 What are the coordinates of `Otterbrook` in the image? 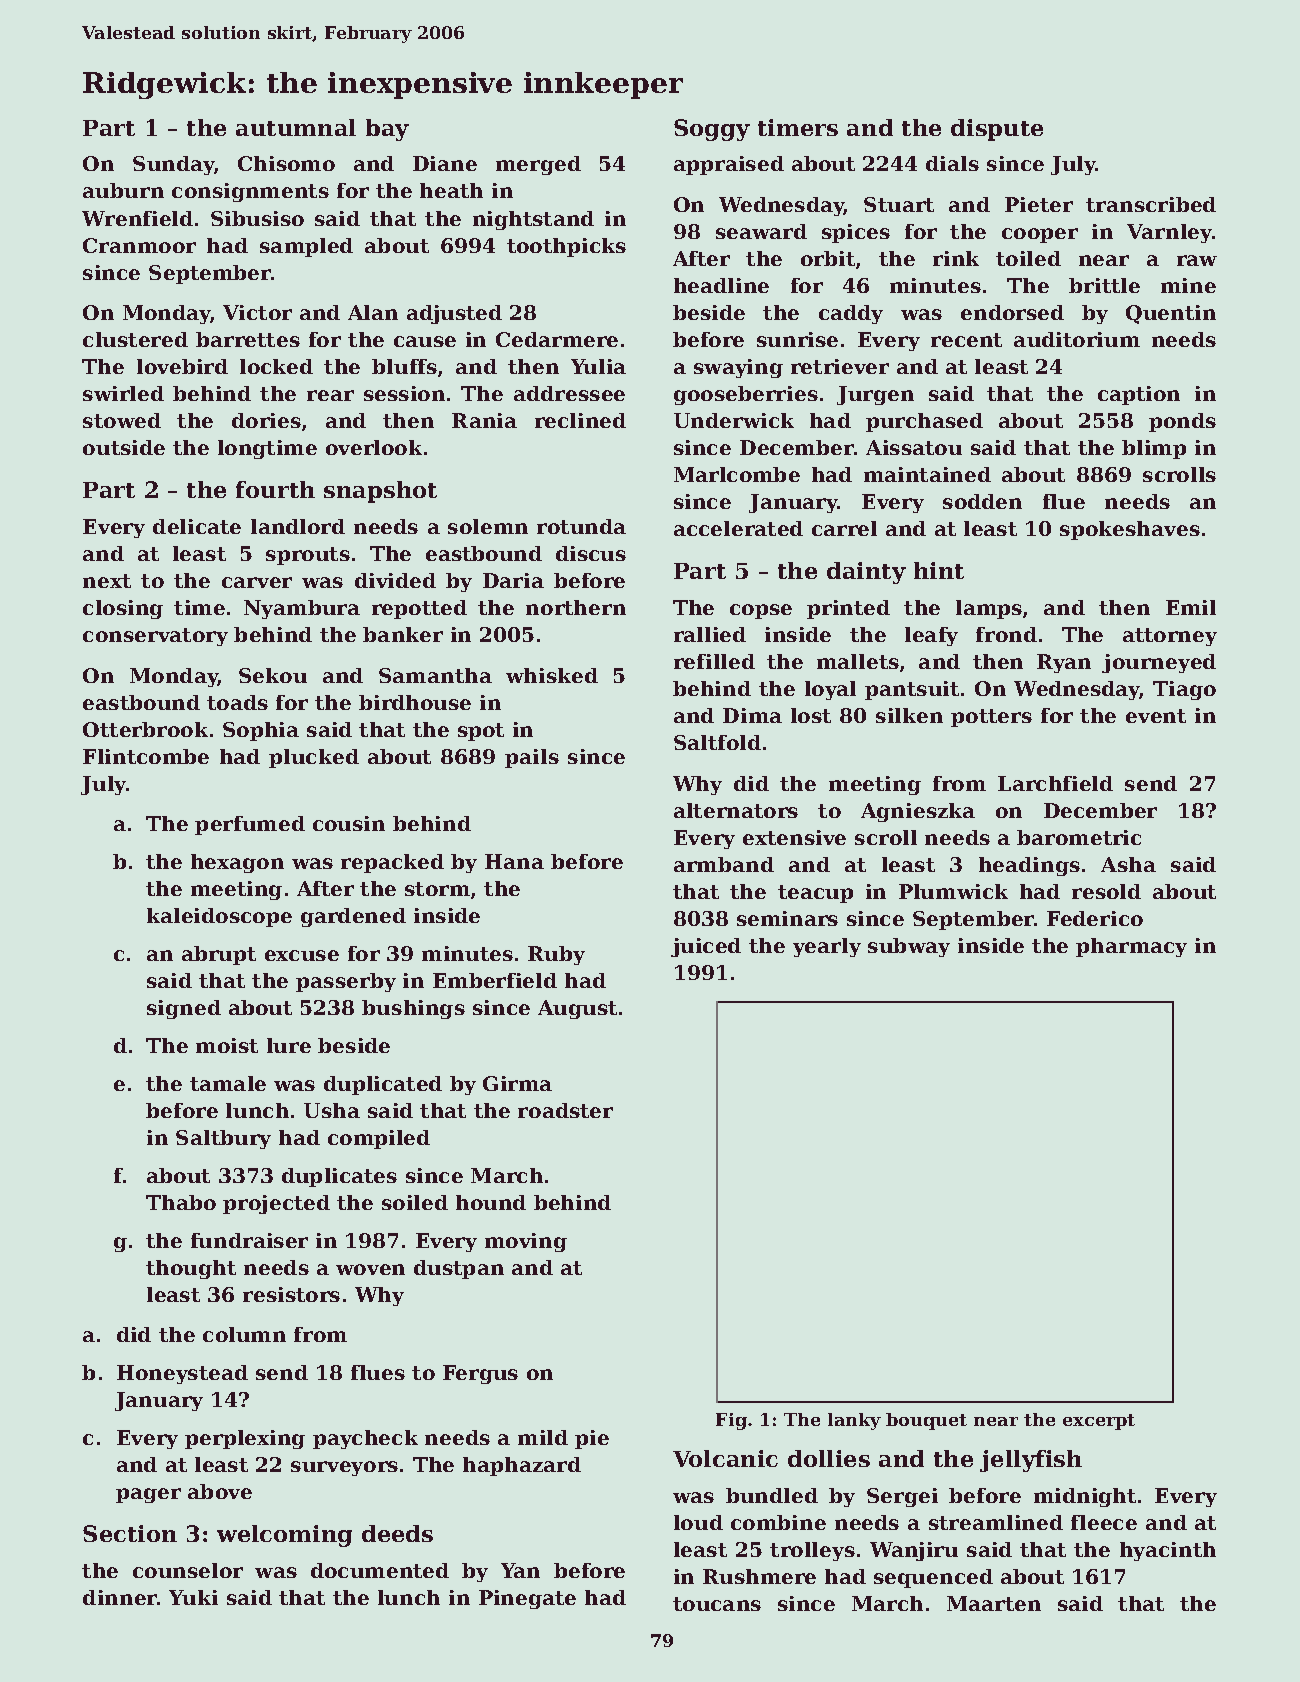 It's located at (145, 729).
